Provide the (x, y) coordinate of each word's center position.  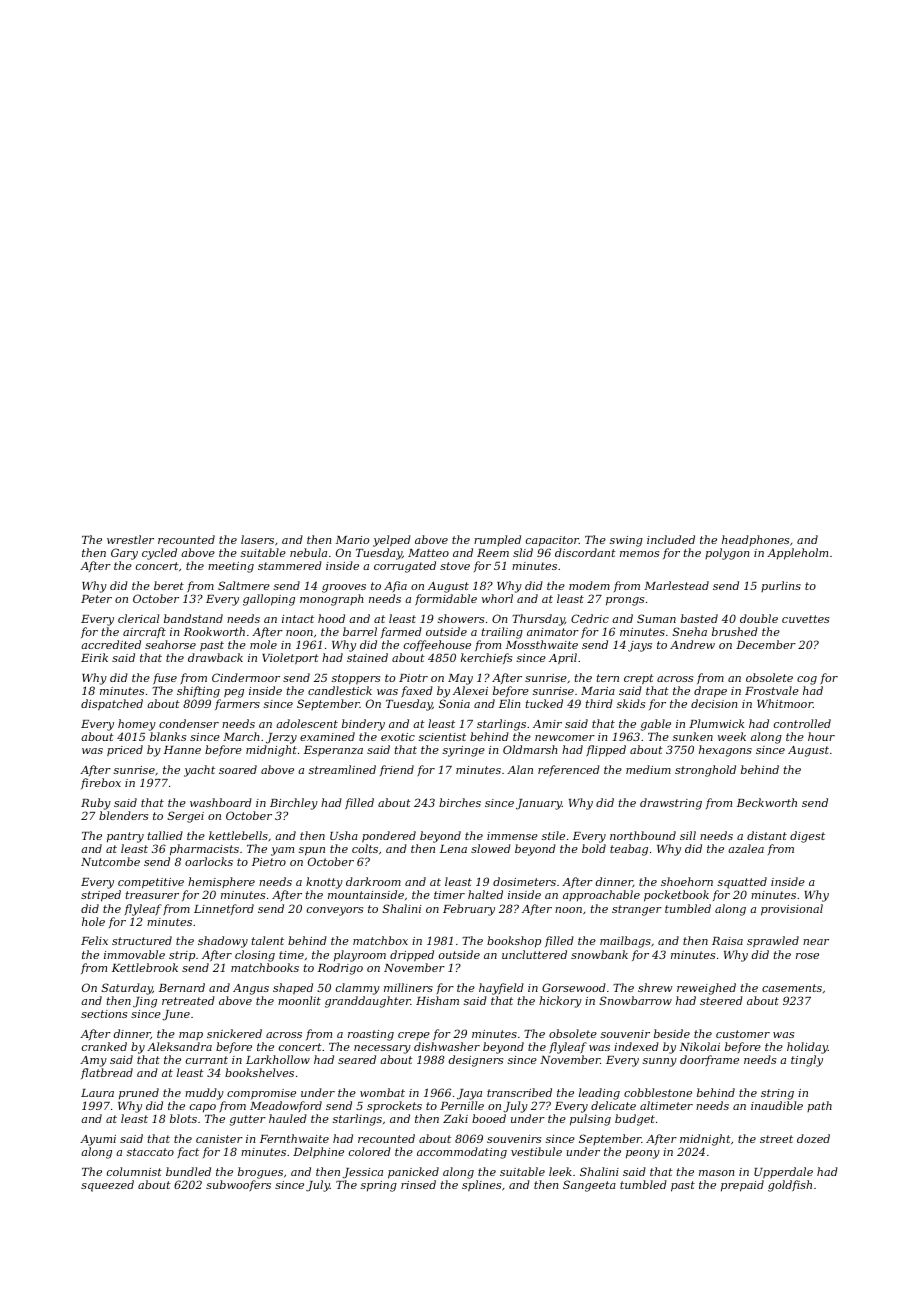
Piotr (413, 678)
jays (640, 646)
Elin (509, 703)
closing (255, 956)
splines (481, 1186)
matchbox (380, 940)
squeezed (107, 1186)
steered (721, 1000)
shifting (198, 692)
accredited (111, 644)
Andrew (692, 644)
